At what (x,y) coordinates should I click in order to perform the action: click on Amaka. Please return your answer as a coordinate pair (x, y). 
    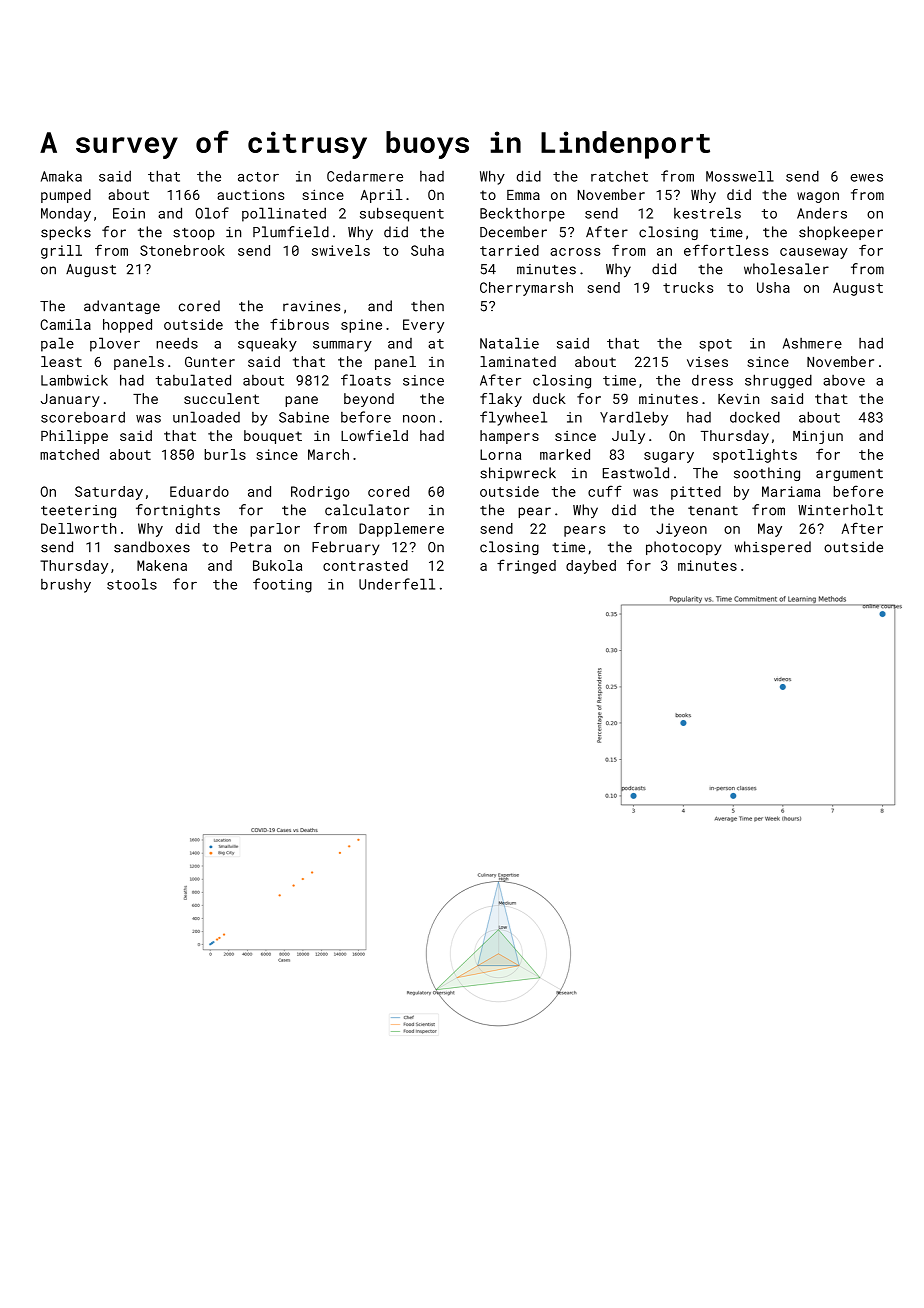
    Looking at the image, I should click on (61, 176).
